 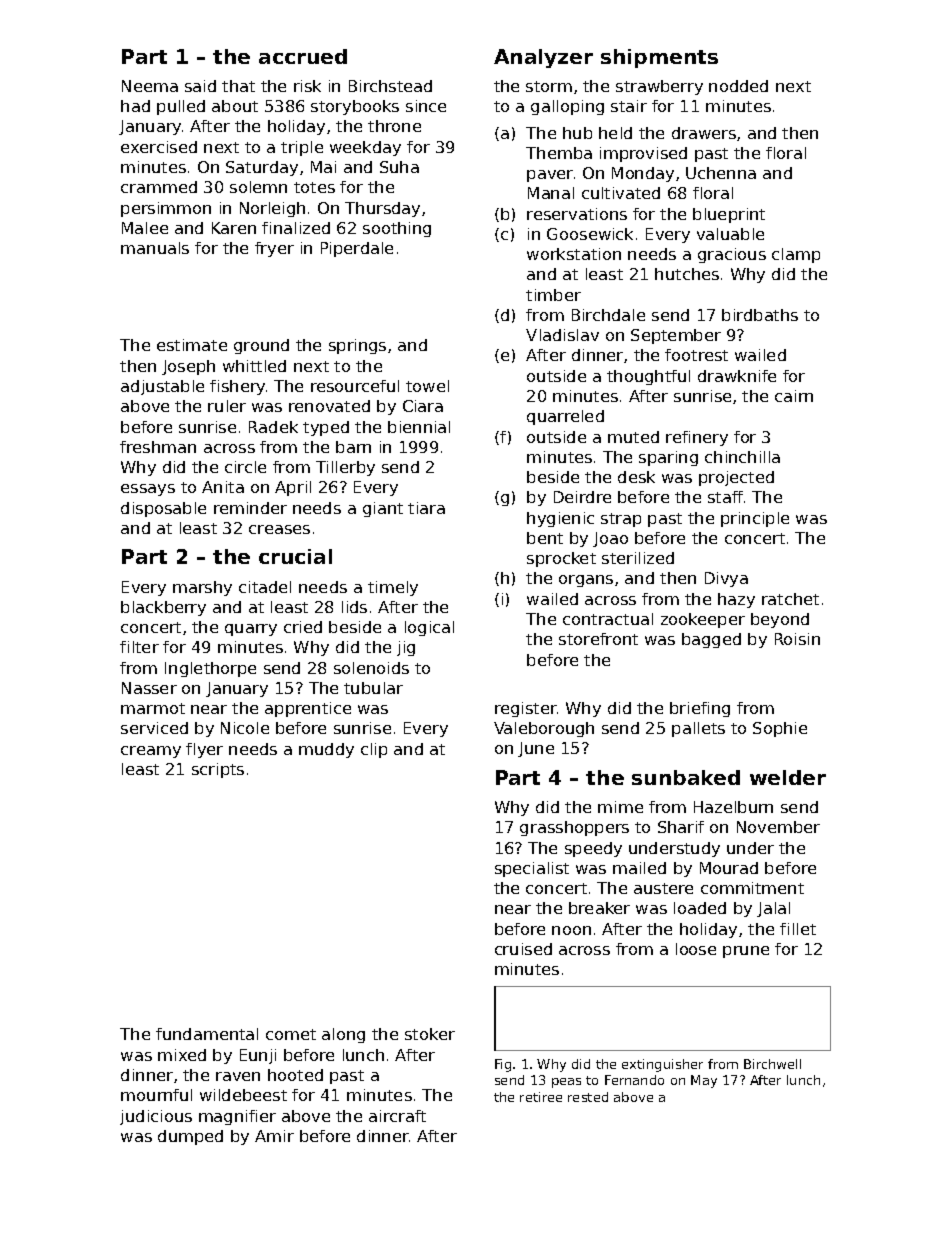 I want to click on drawers, so click(x=704, y=133).
